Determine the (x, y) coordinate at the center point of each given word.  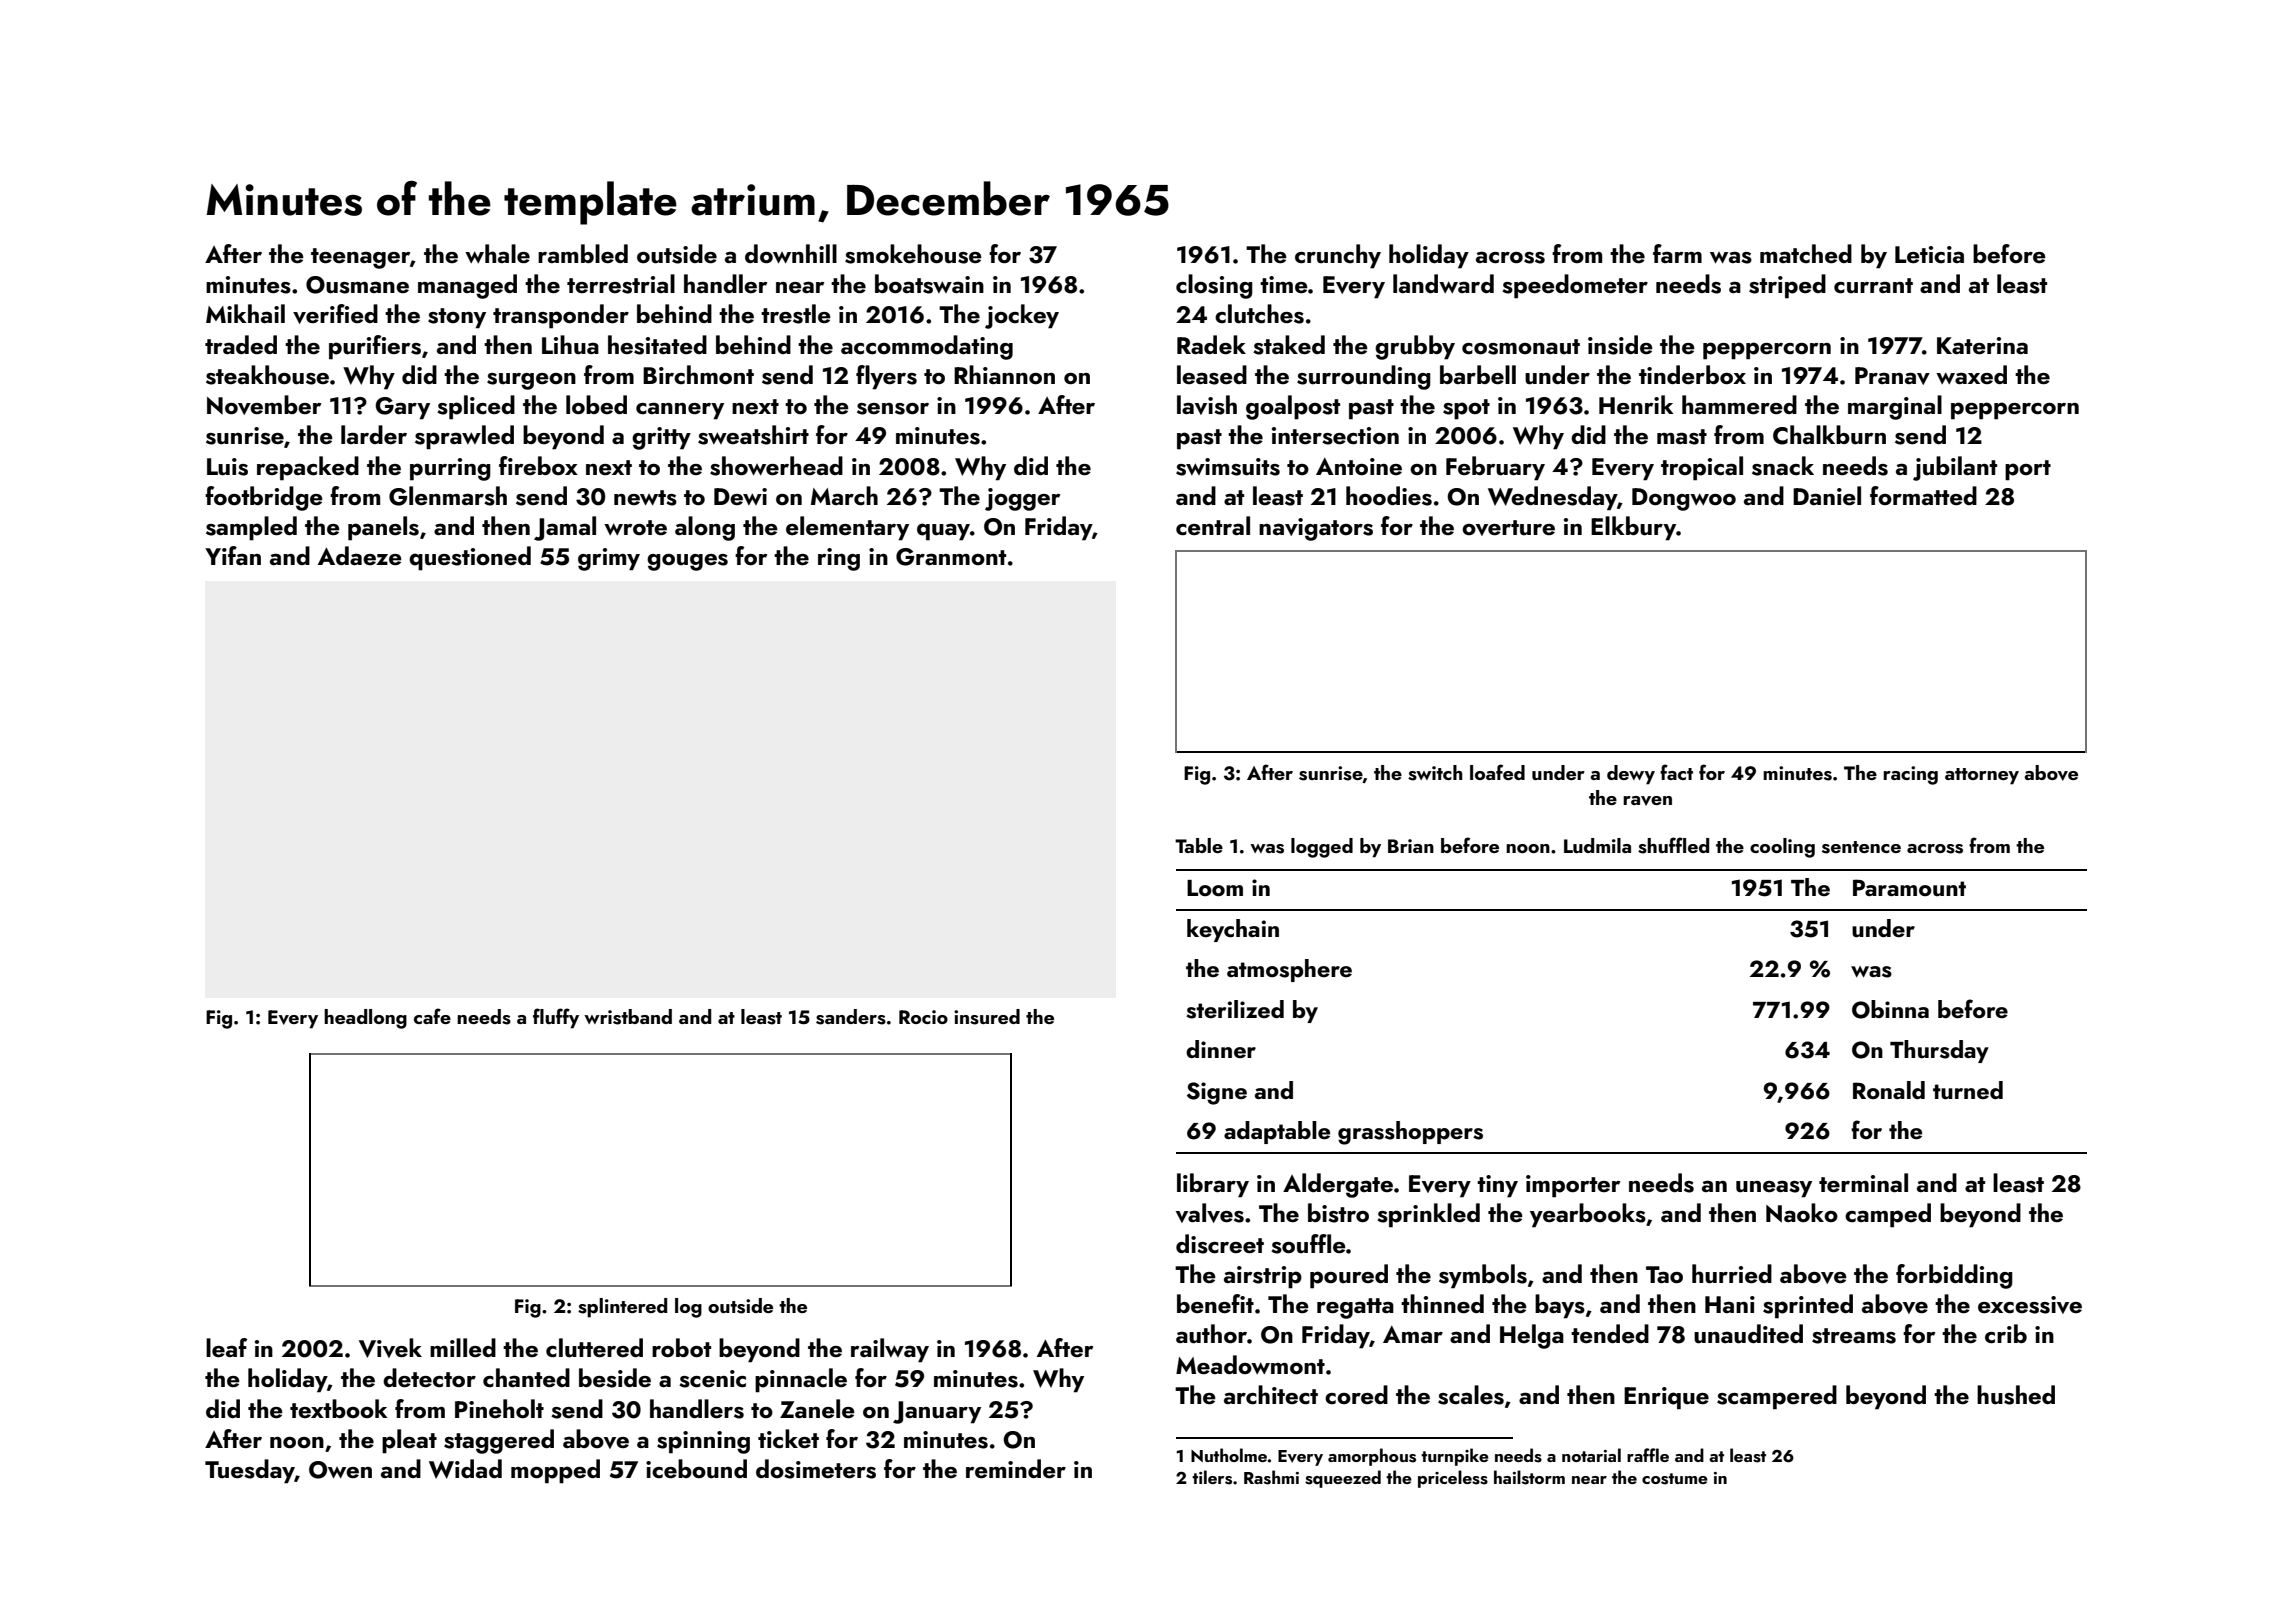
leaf (226, 1347)
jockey (1022, 316)
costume (1675, 1479)
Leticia (1929, 254)
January (937, 1412)
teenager (360, 258)
